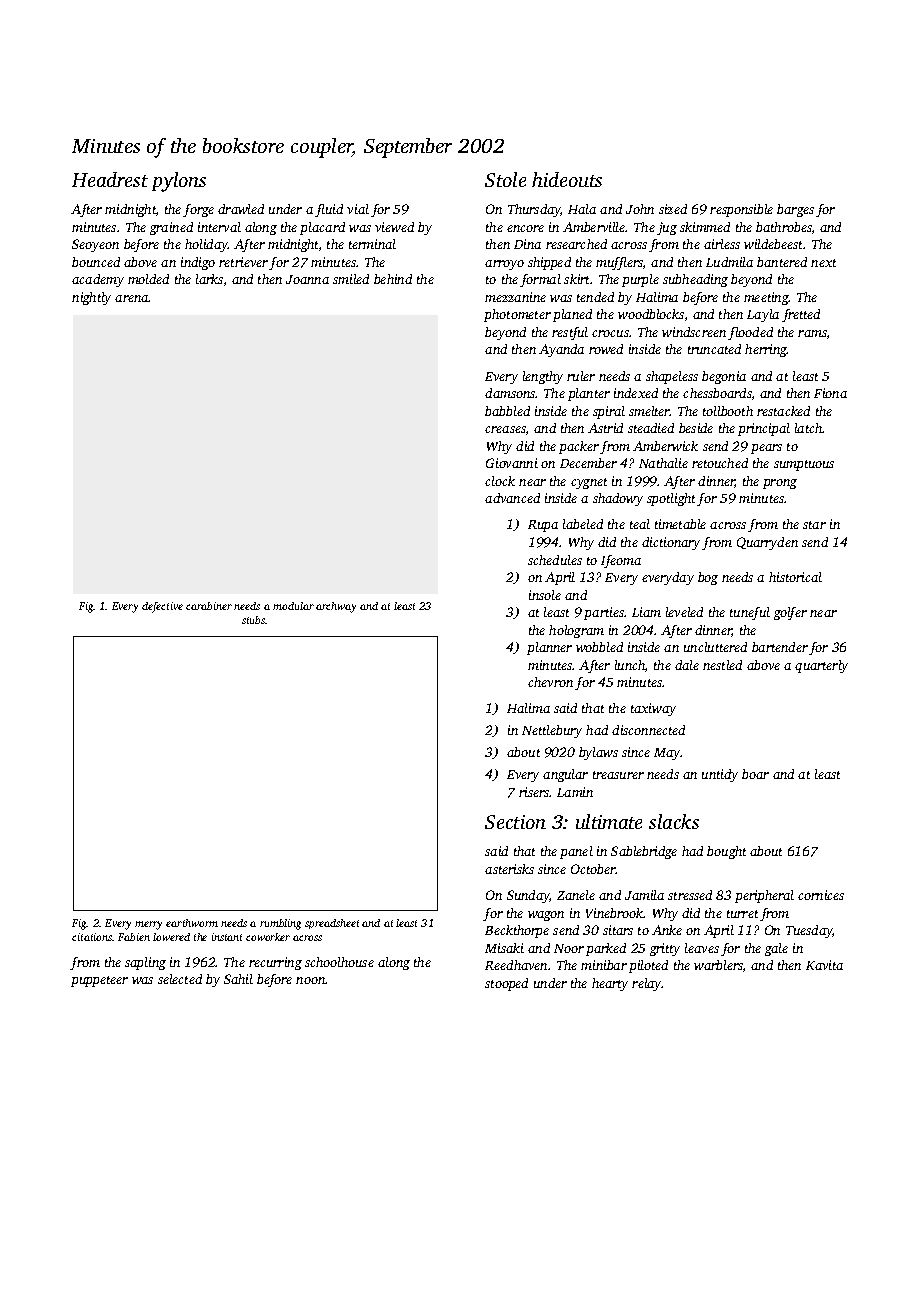 This screenshot has width=924, height=1314. What do you see at coordinates (209, 606) in the screenshot?
I see `carabiner` at bounding box center [209, 606].
